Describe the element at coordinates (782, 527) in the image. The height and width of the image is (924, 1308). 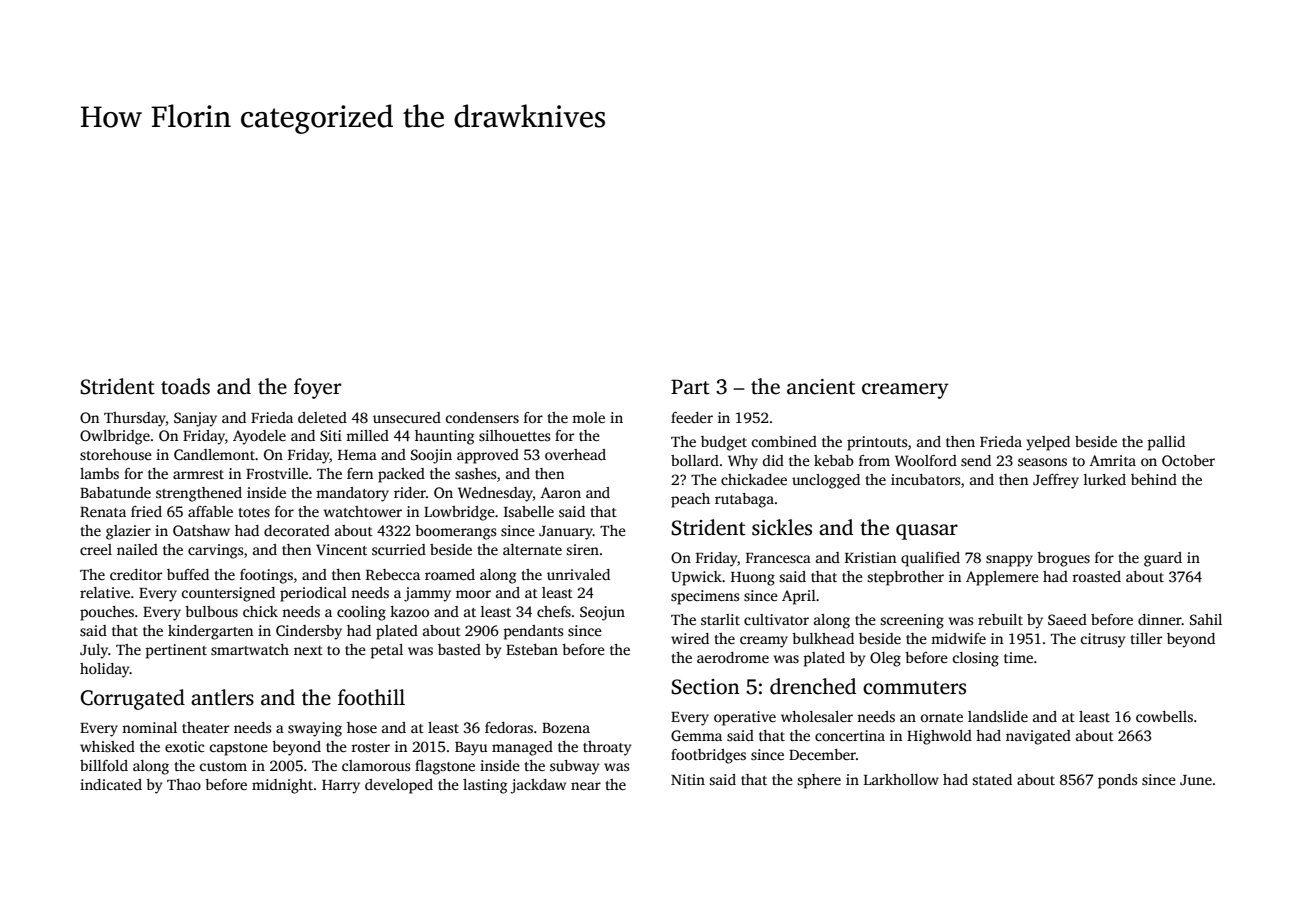
I see `sickles` at that location.
